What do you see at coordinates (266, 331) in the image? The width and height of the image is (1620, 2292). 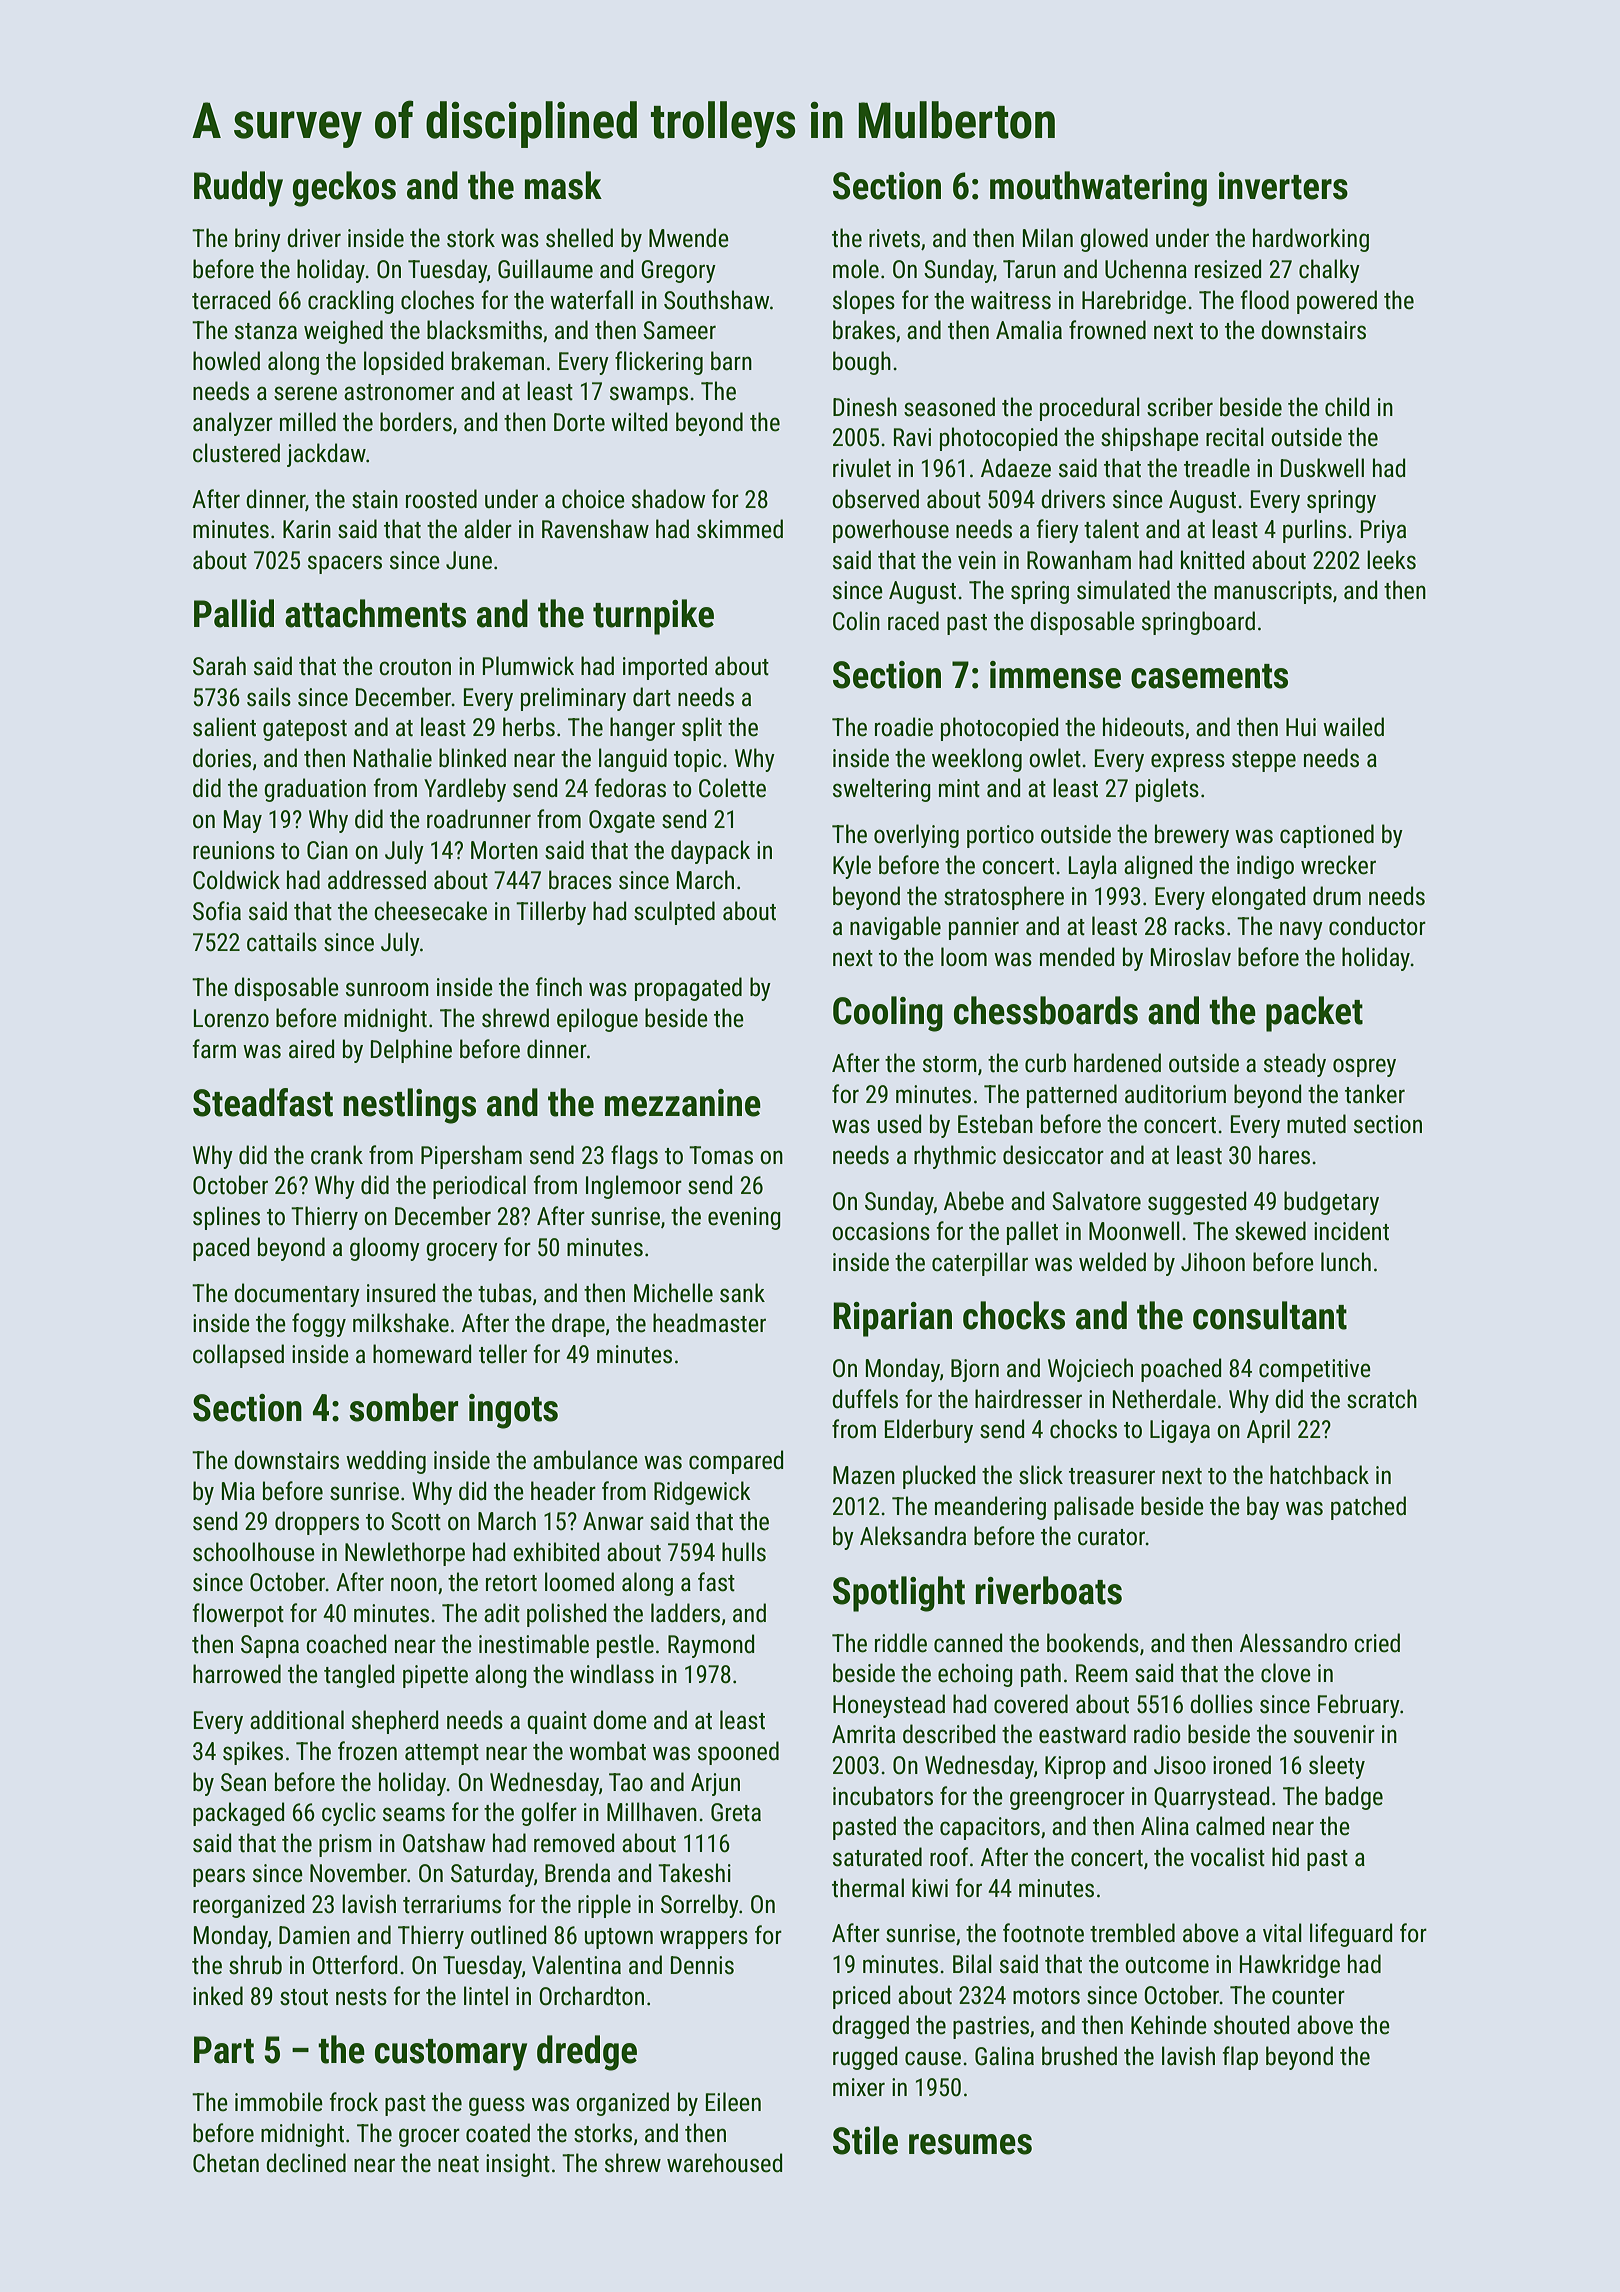 I see `stanza` at bounding box center [266, 331].
